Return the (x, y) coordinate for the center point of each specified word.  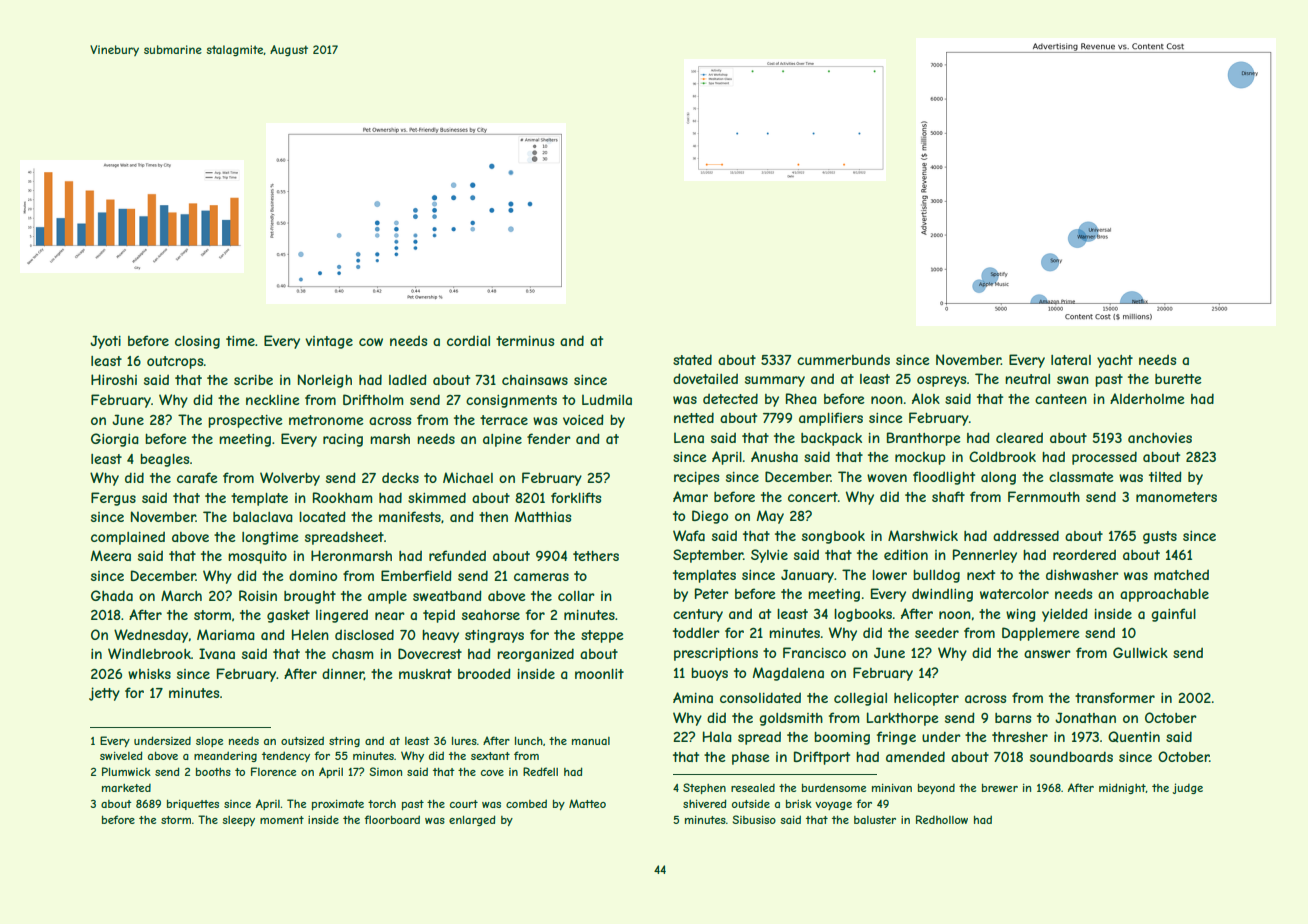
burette (1178, 379)
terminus (525, 341)
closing (197, 342)
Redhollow (942, 819)
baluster (875, 820)
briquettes (193, 805)
